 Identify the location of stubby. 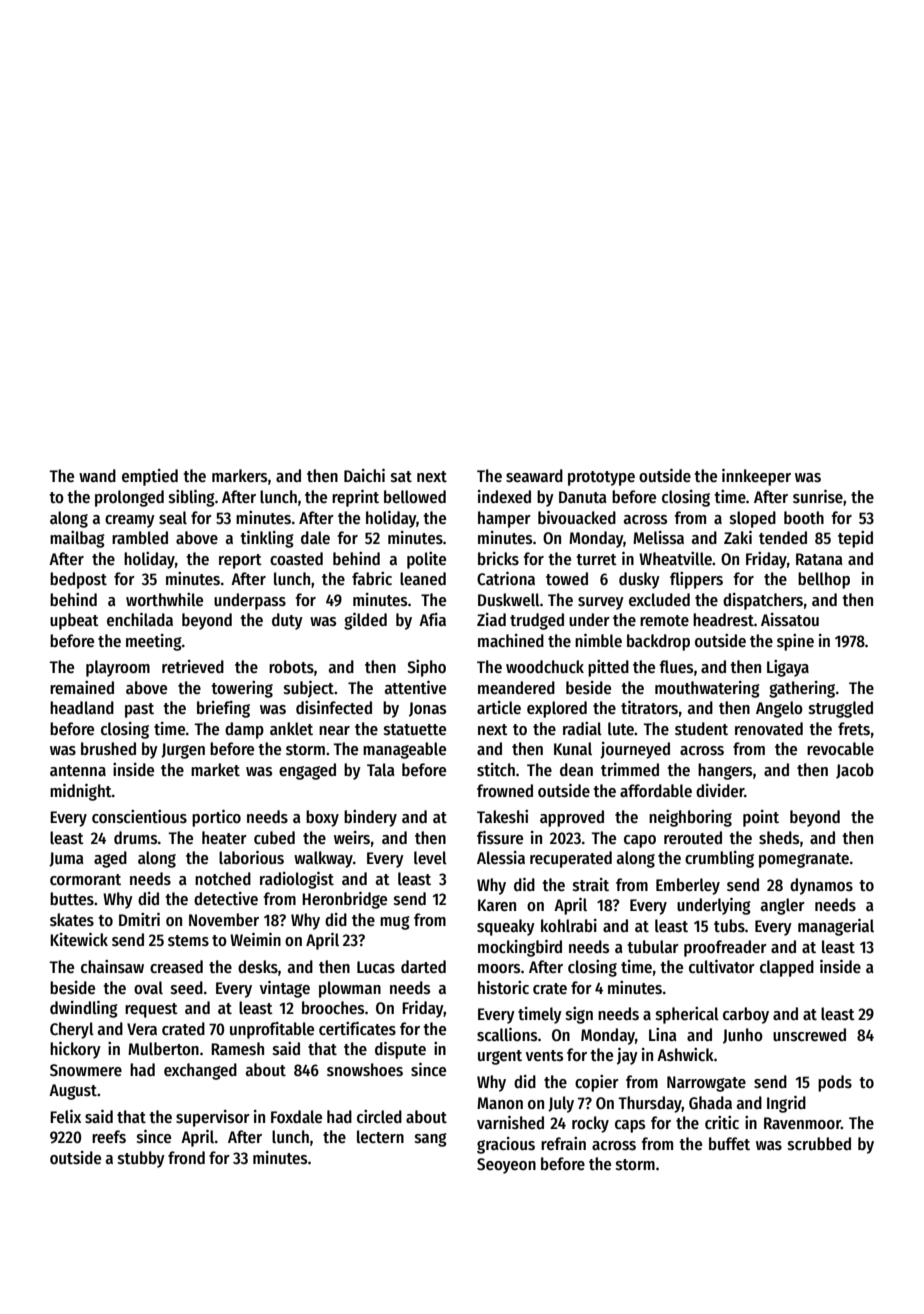
(141, 1159).
